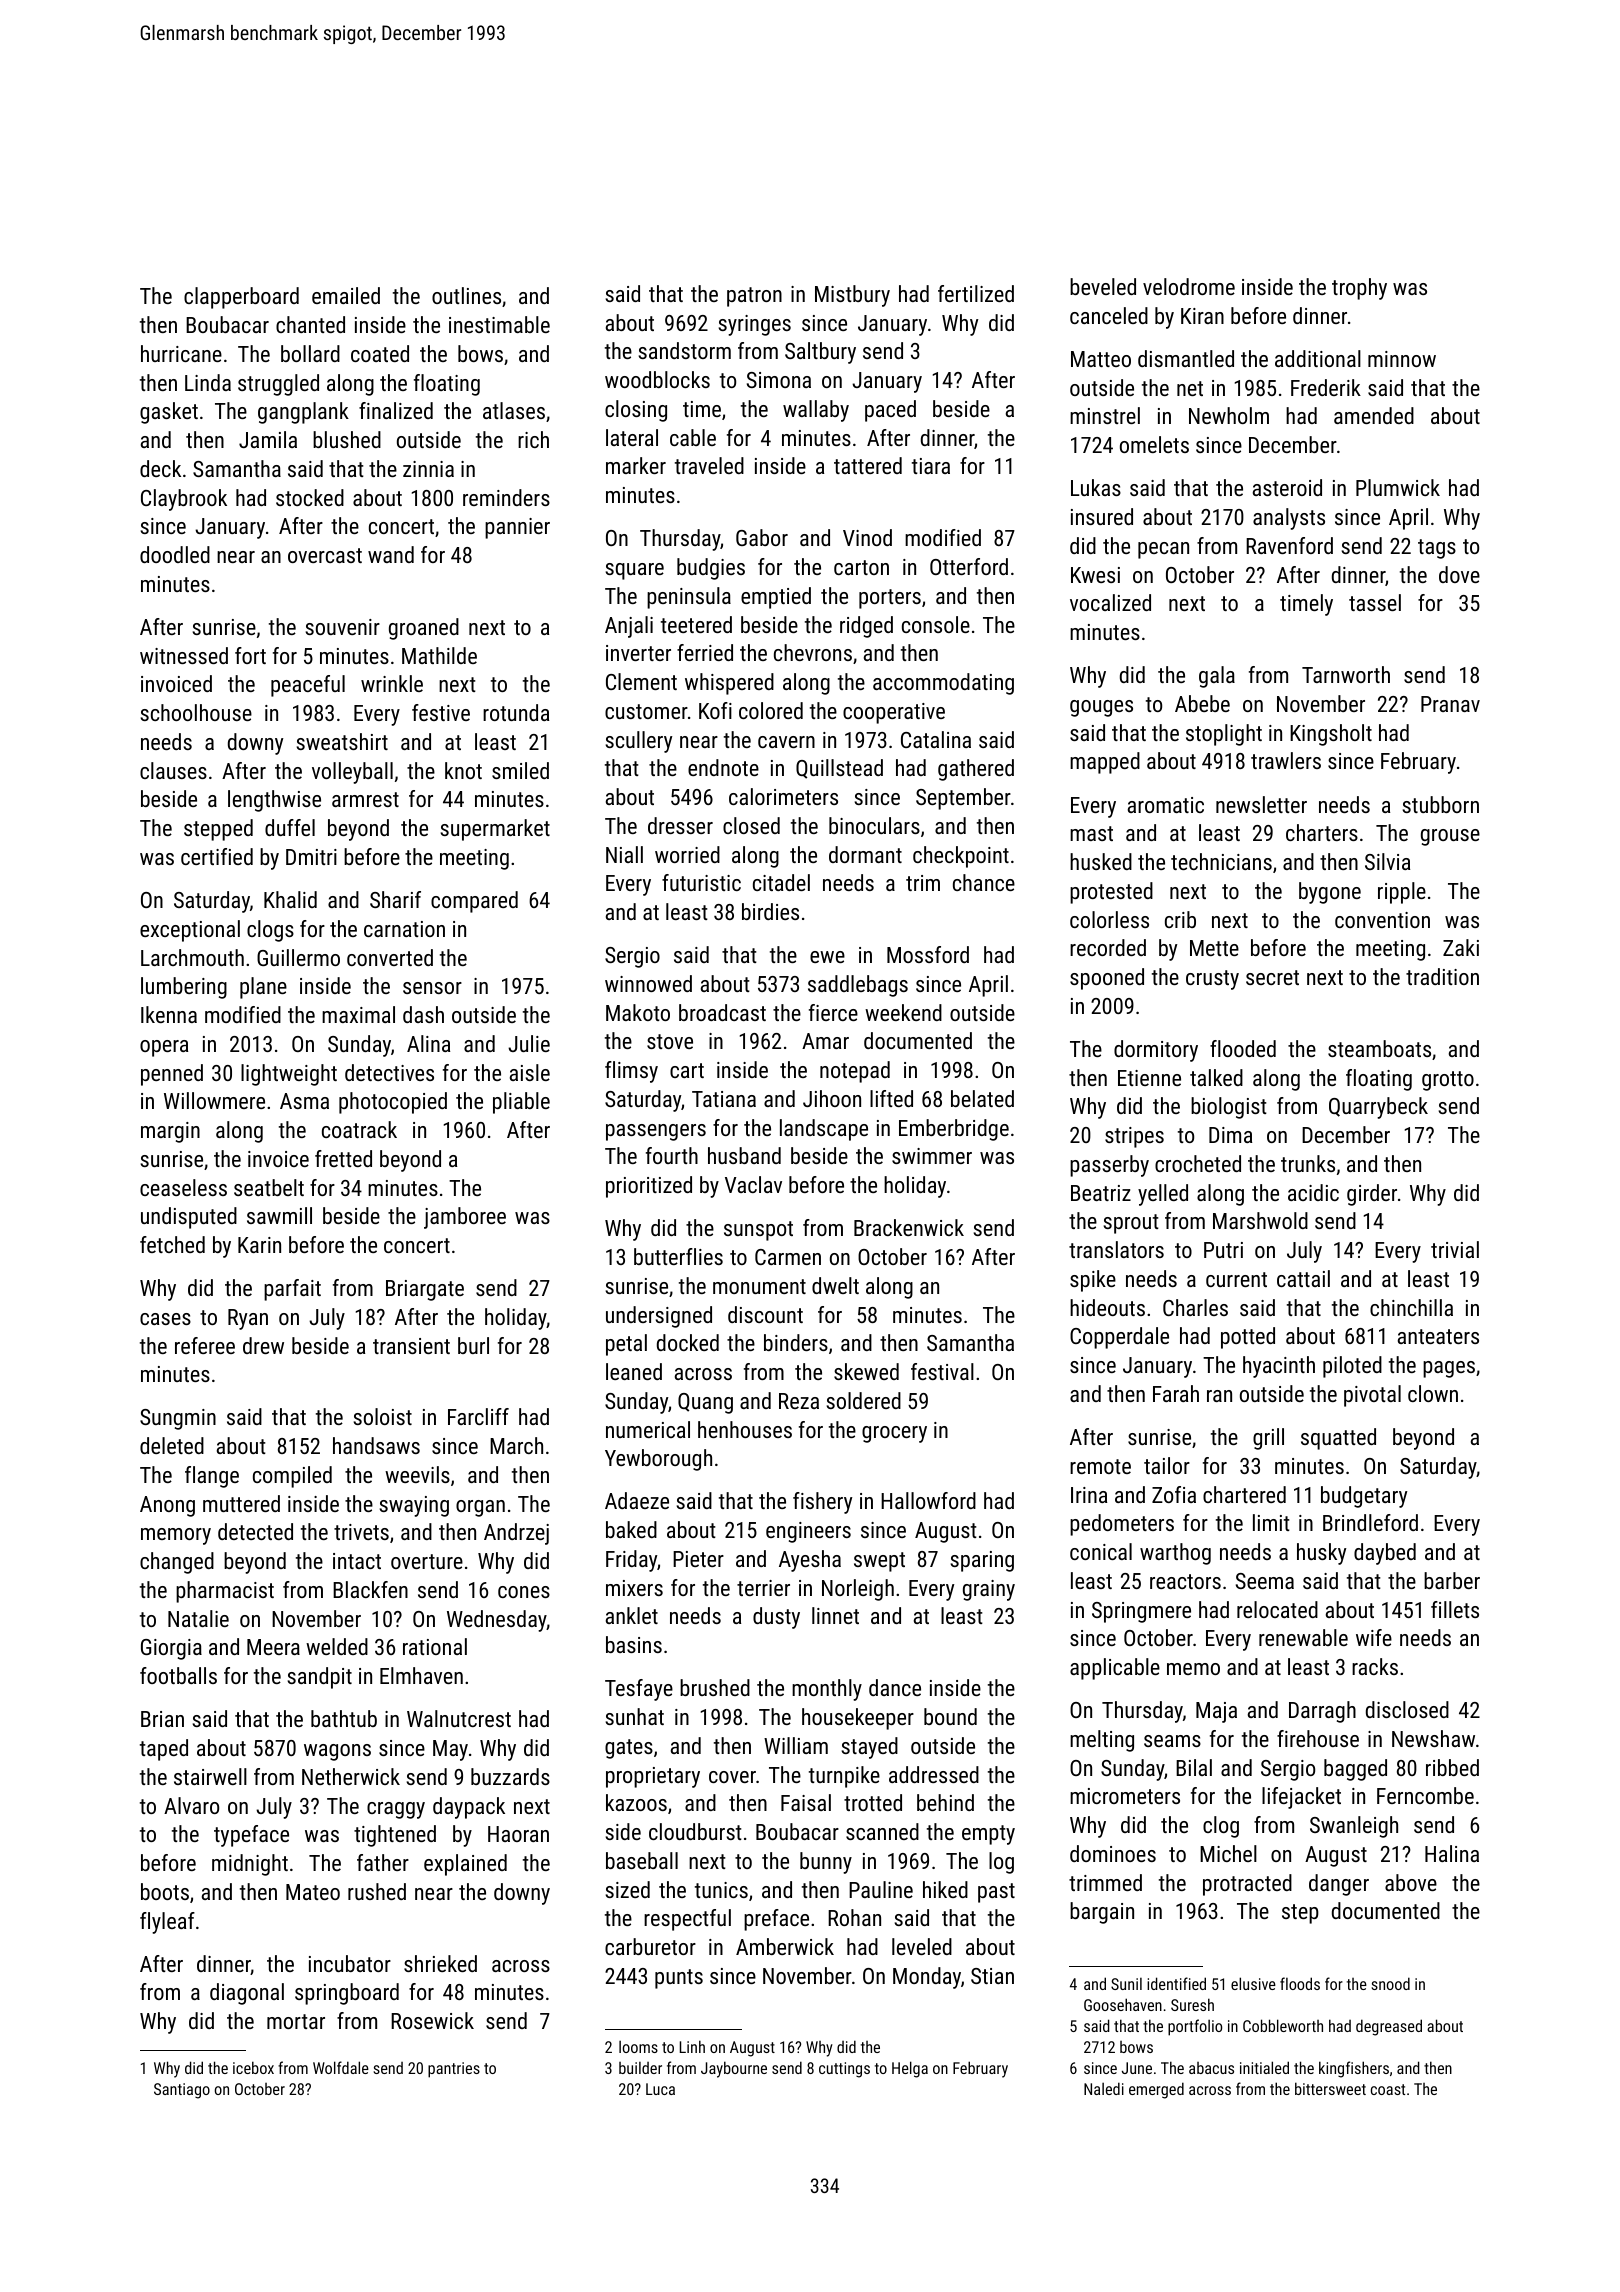  What do you see at coordinates (762, 537) in the screenshot?
I see `Gabor` at bounding box center [762, 537].
